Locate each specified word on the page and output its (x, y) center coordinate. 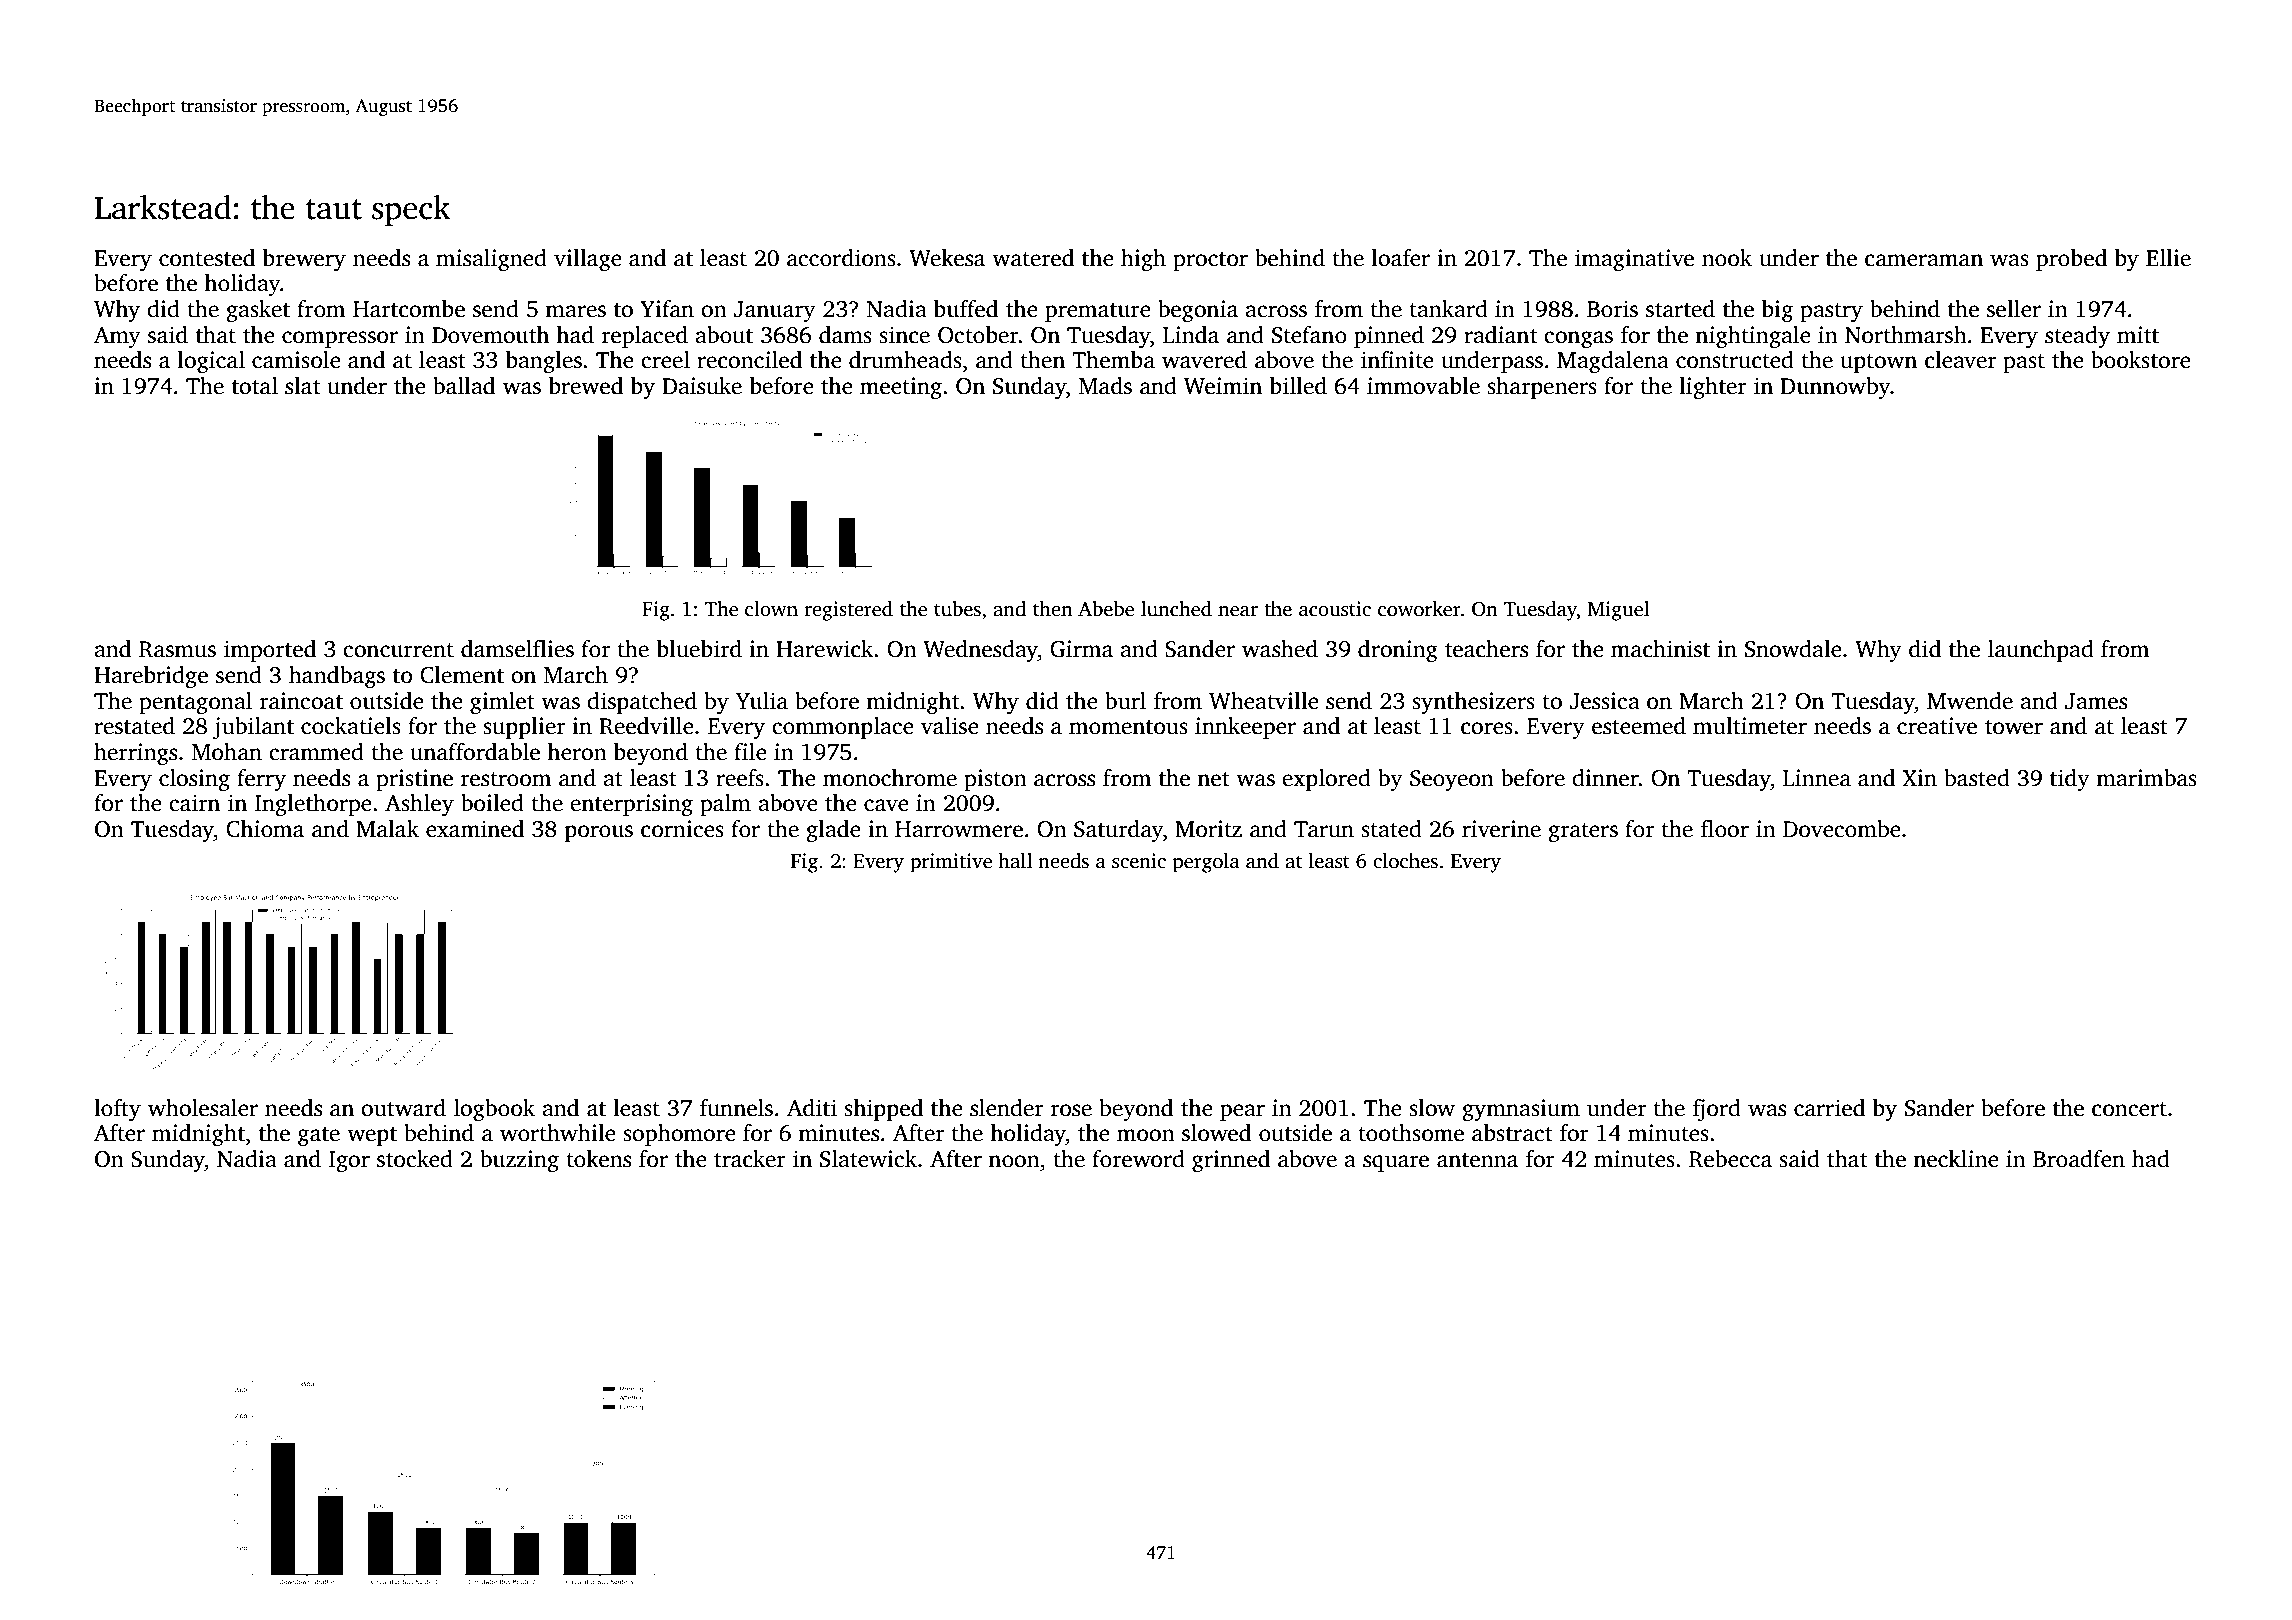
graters (1583, 832)
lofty (117, 1110)
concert (2129, 1109)
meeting (901, 388)
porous (599, 833)
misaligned (491, 260)
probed (2071, 260)
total (255, 386)
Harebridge (151, 677)
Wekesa (947, 258)
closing (194, 780)
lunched (1176, 609)
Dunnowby (1835, 388)
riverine (1501, 829)
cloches (1405, 861)
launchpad (2041, 651)
